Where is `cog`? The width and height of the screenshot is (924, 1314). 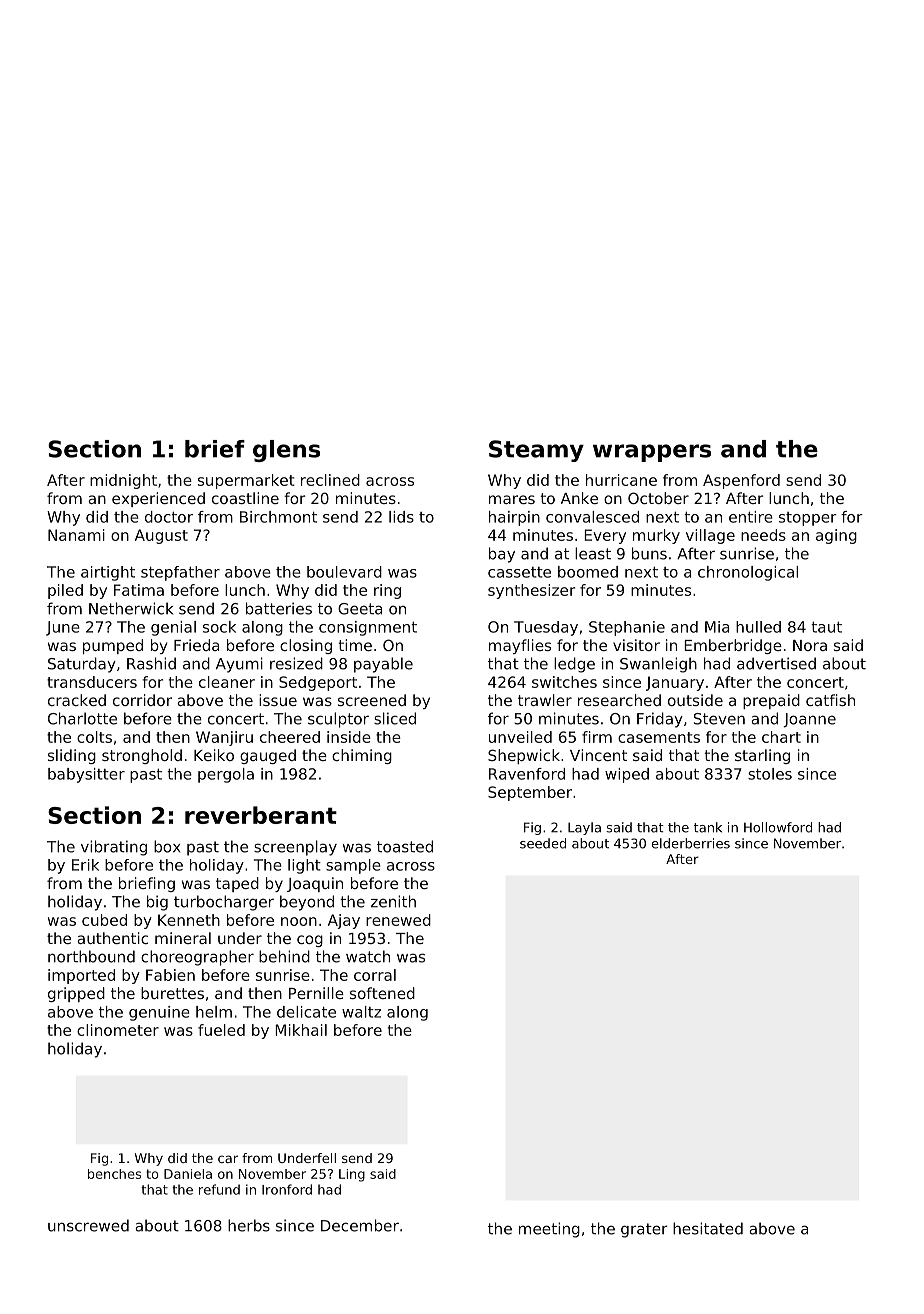
cog is located at coordinates (310, 941).
